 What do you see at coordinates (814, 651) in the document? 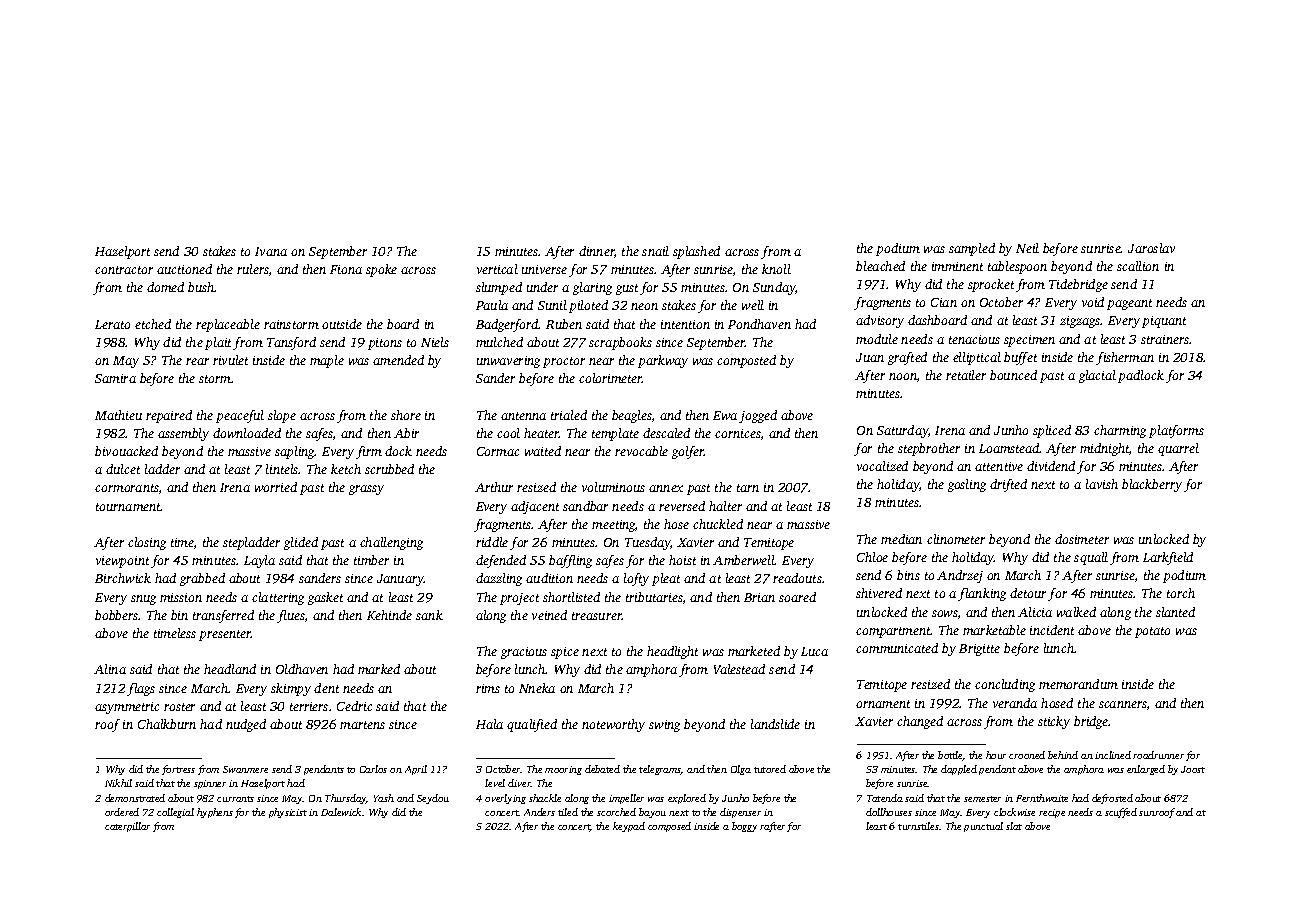
I see `Luca` at bounding box center [814, 651].
